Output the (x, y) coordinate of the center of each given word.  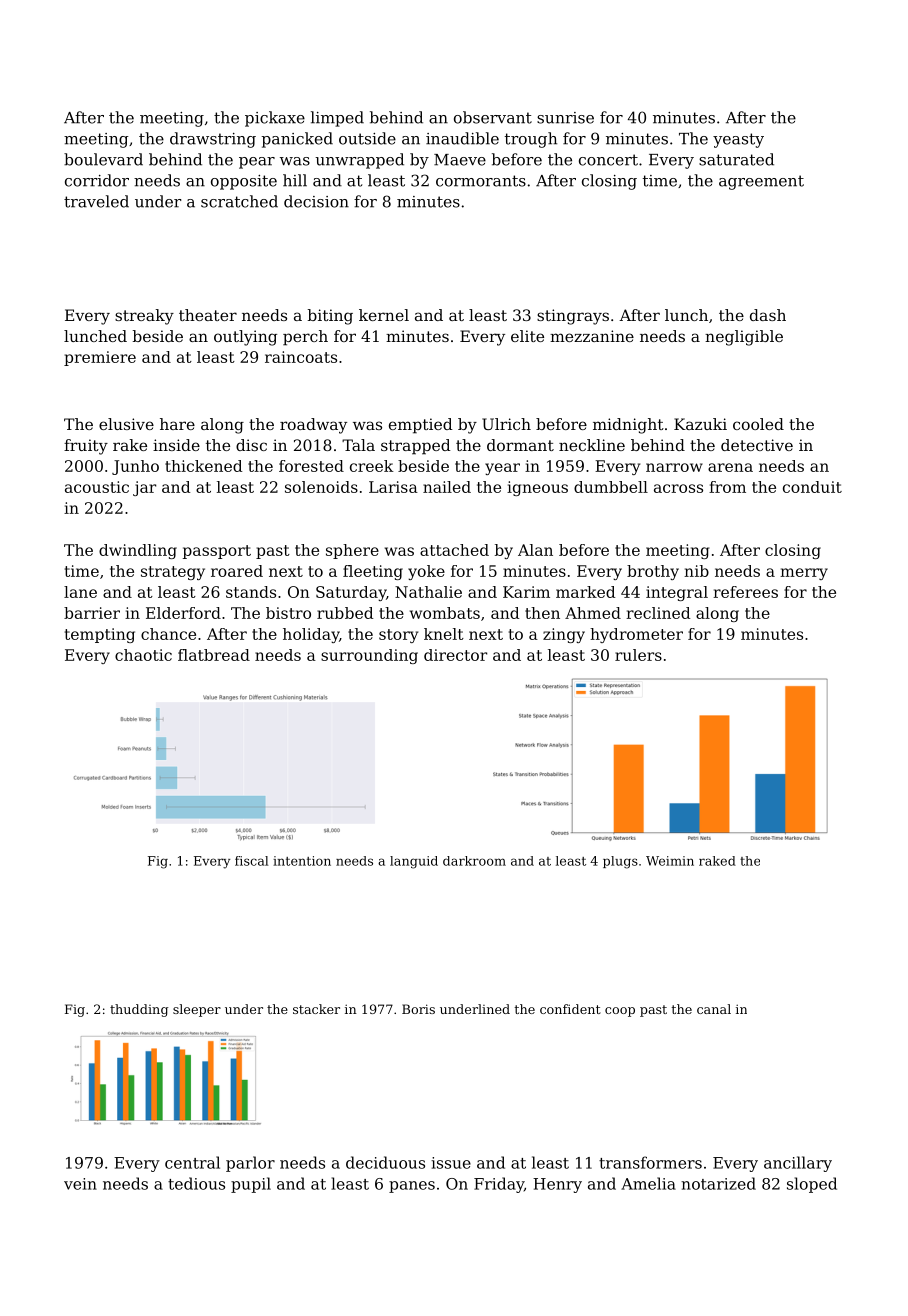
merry (804, 574)
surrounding (369, 656)
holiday (311, 635)
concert (608, 160)
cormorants (481, 181)
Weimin (670, 861)
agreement (761, 182)
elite (527, 336)
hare (177, 424)
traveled (96, 201)
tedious (196, 1183)
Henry (557, 1185)
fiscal (251, 861)
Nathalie (428, 592)
